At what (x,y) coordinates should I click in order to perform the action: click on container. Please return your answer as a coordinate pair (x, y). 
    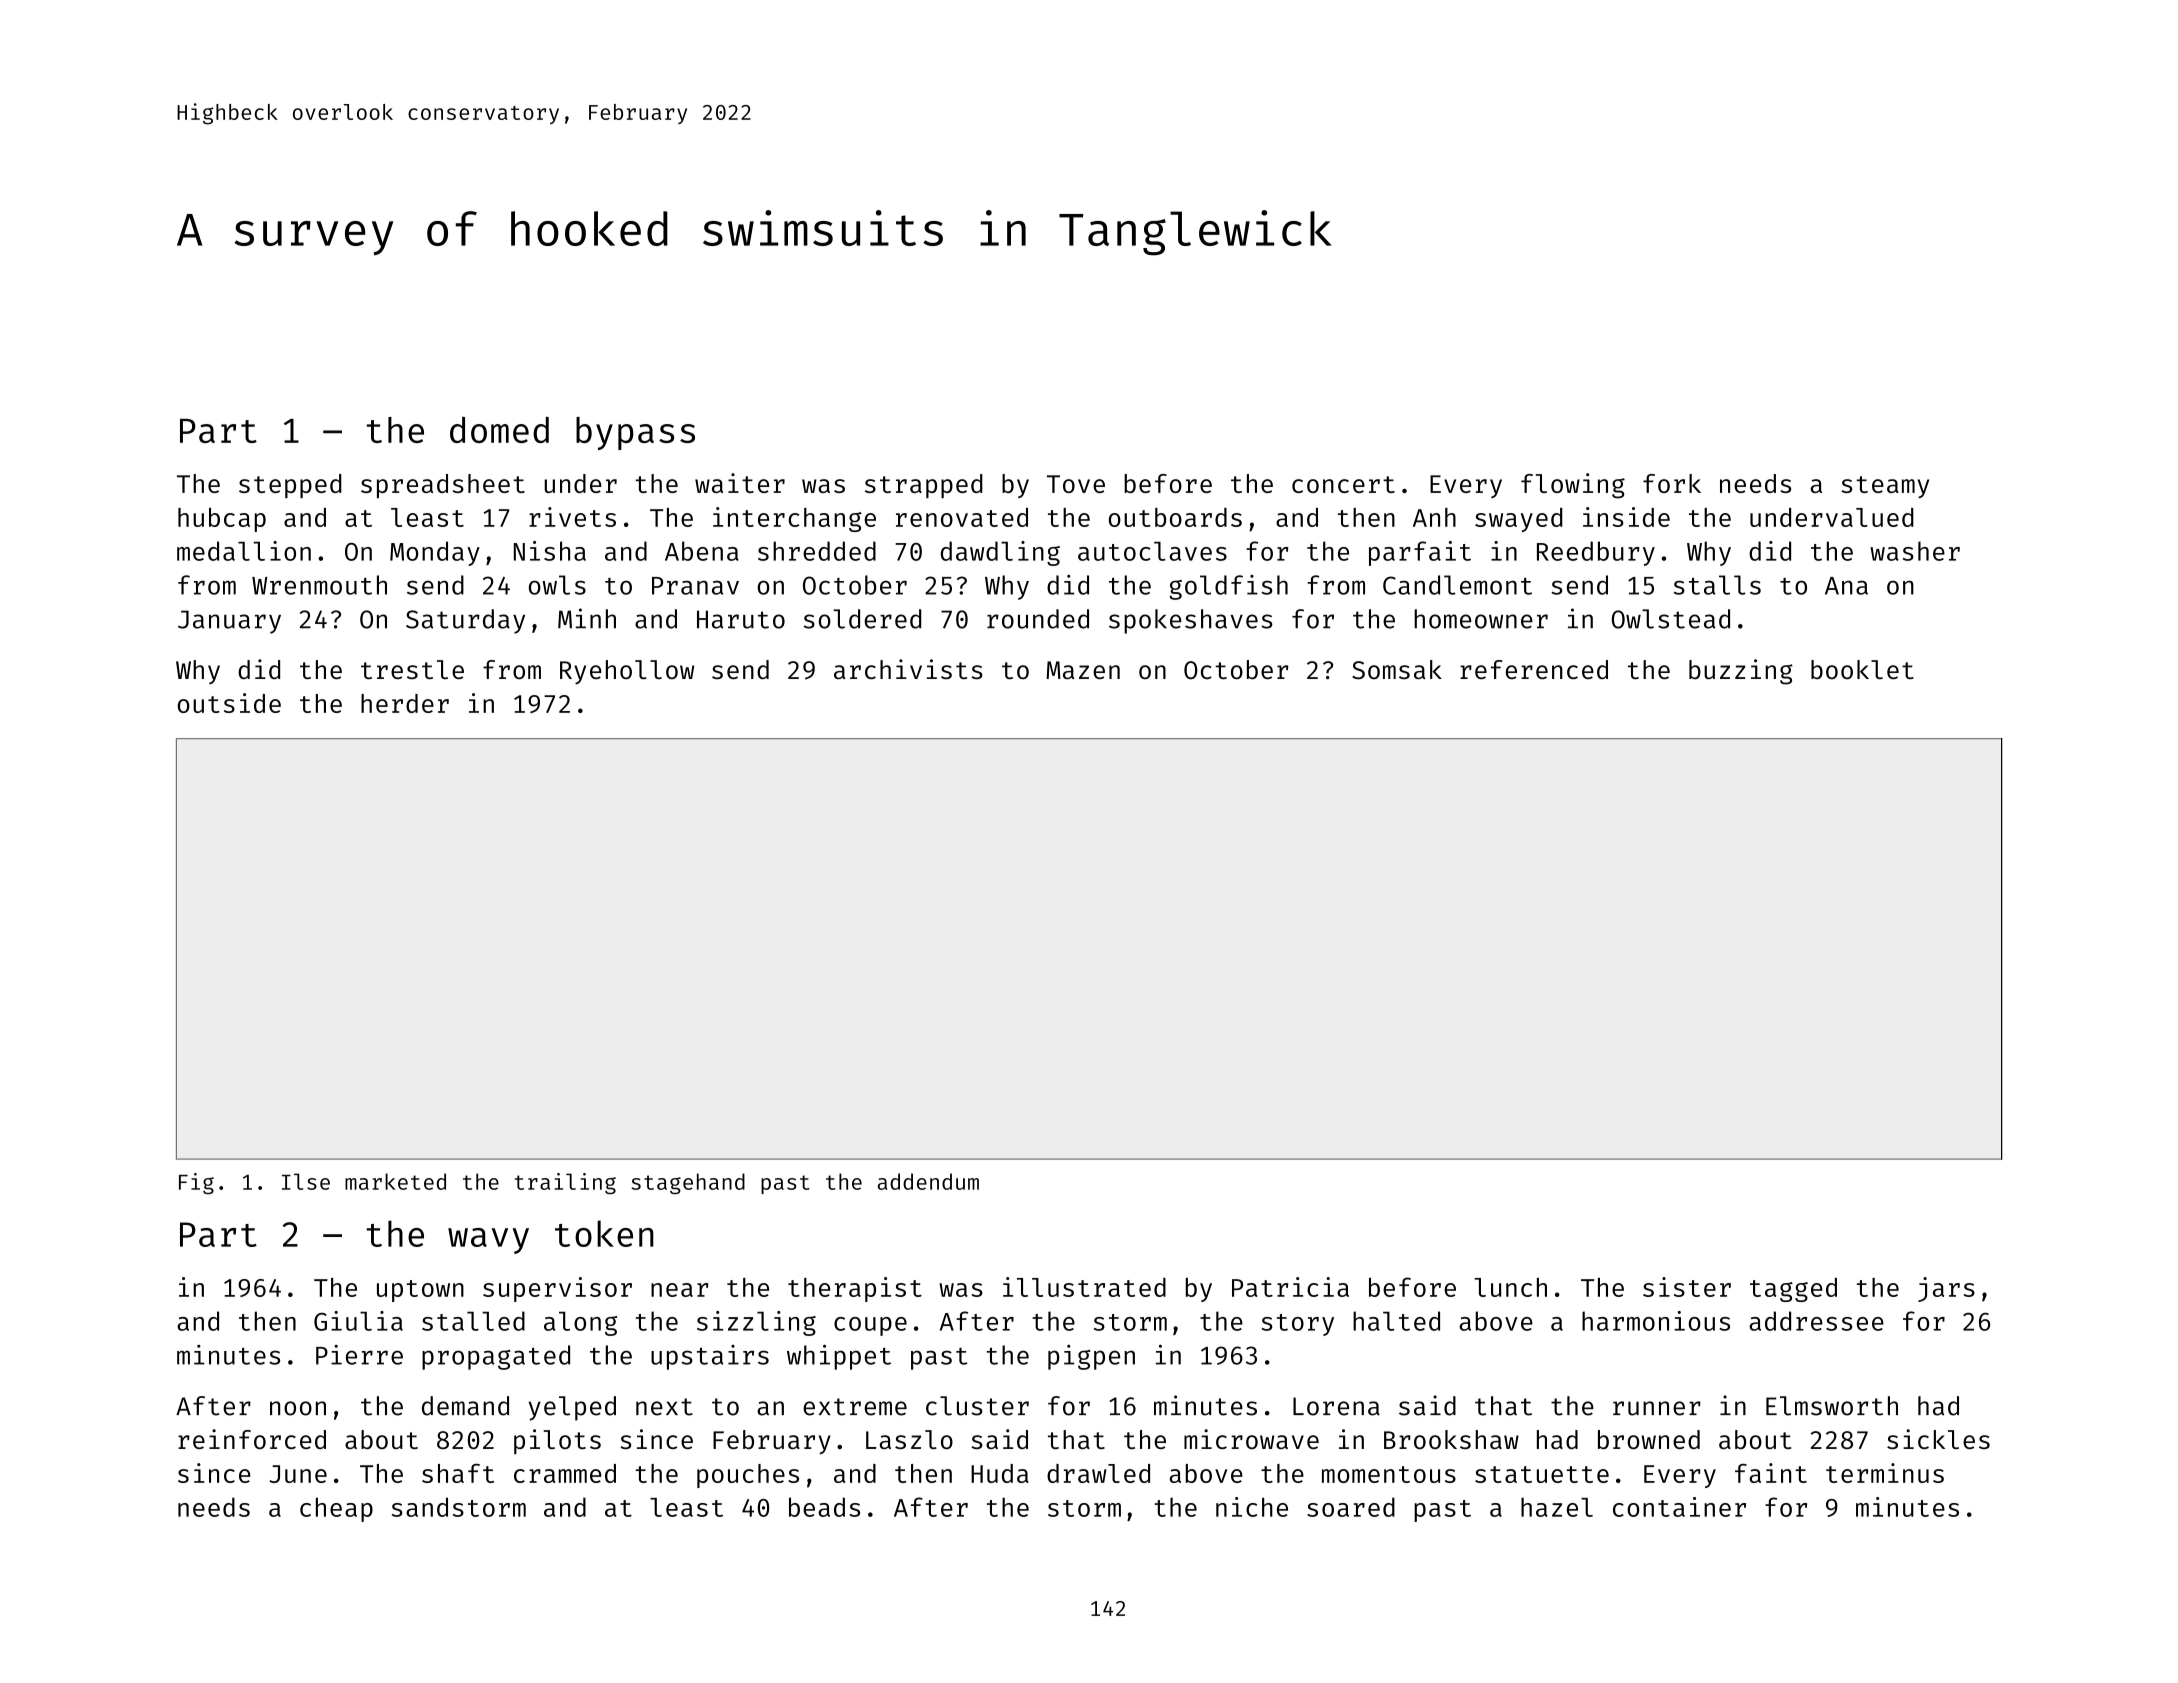
    Looking at the image, I should click on (1679, 1507).
